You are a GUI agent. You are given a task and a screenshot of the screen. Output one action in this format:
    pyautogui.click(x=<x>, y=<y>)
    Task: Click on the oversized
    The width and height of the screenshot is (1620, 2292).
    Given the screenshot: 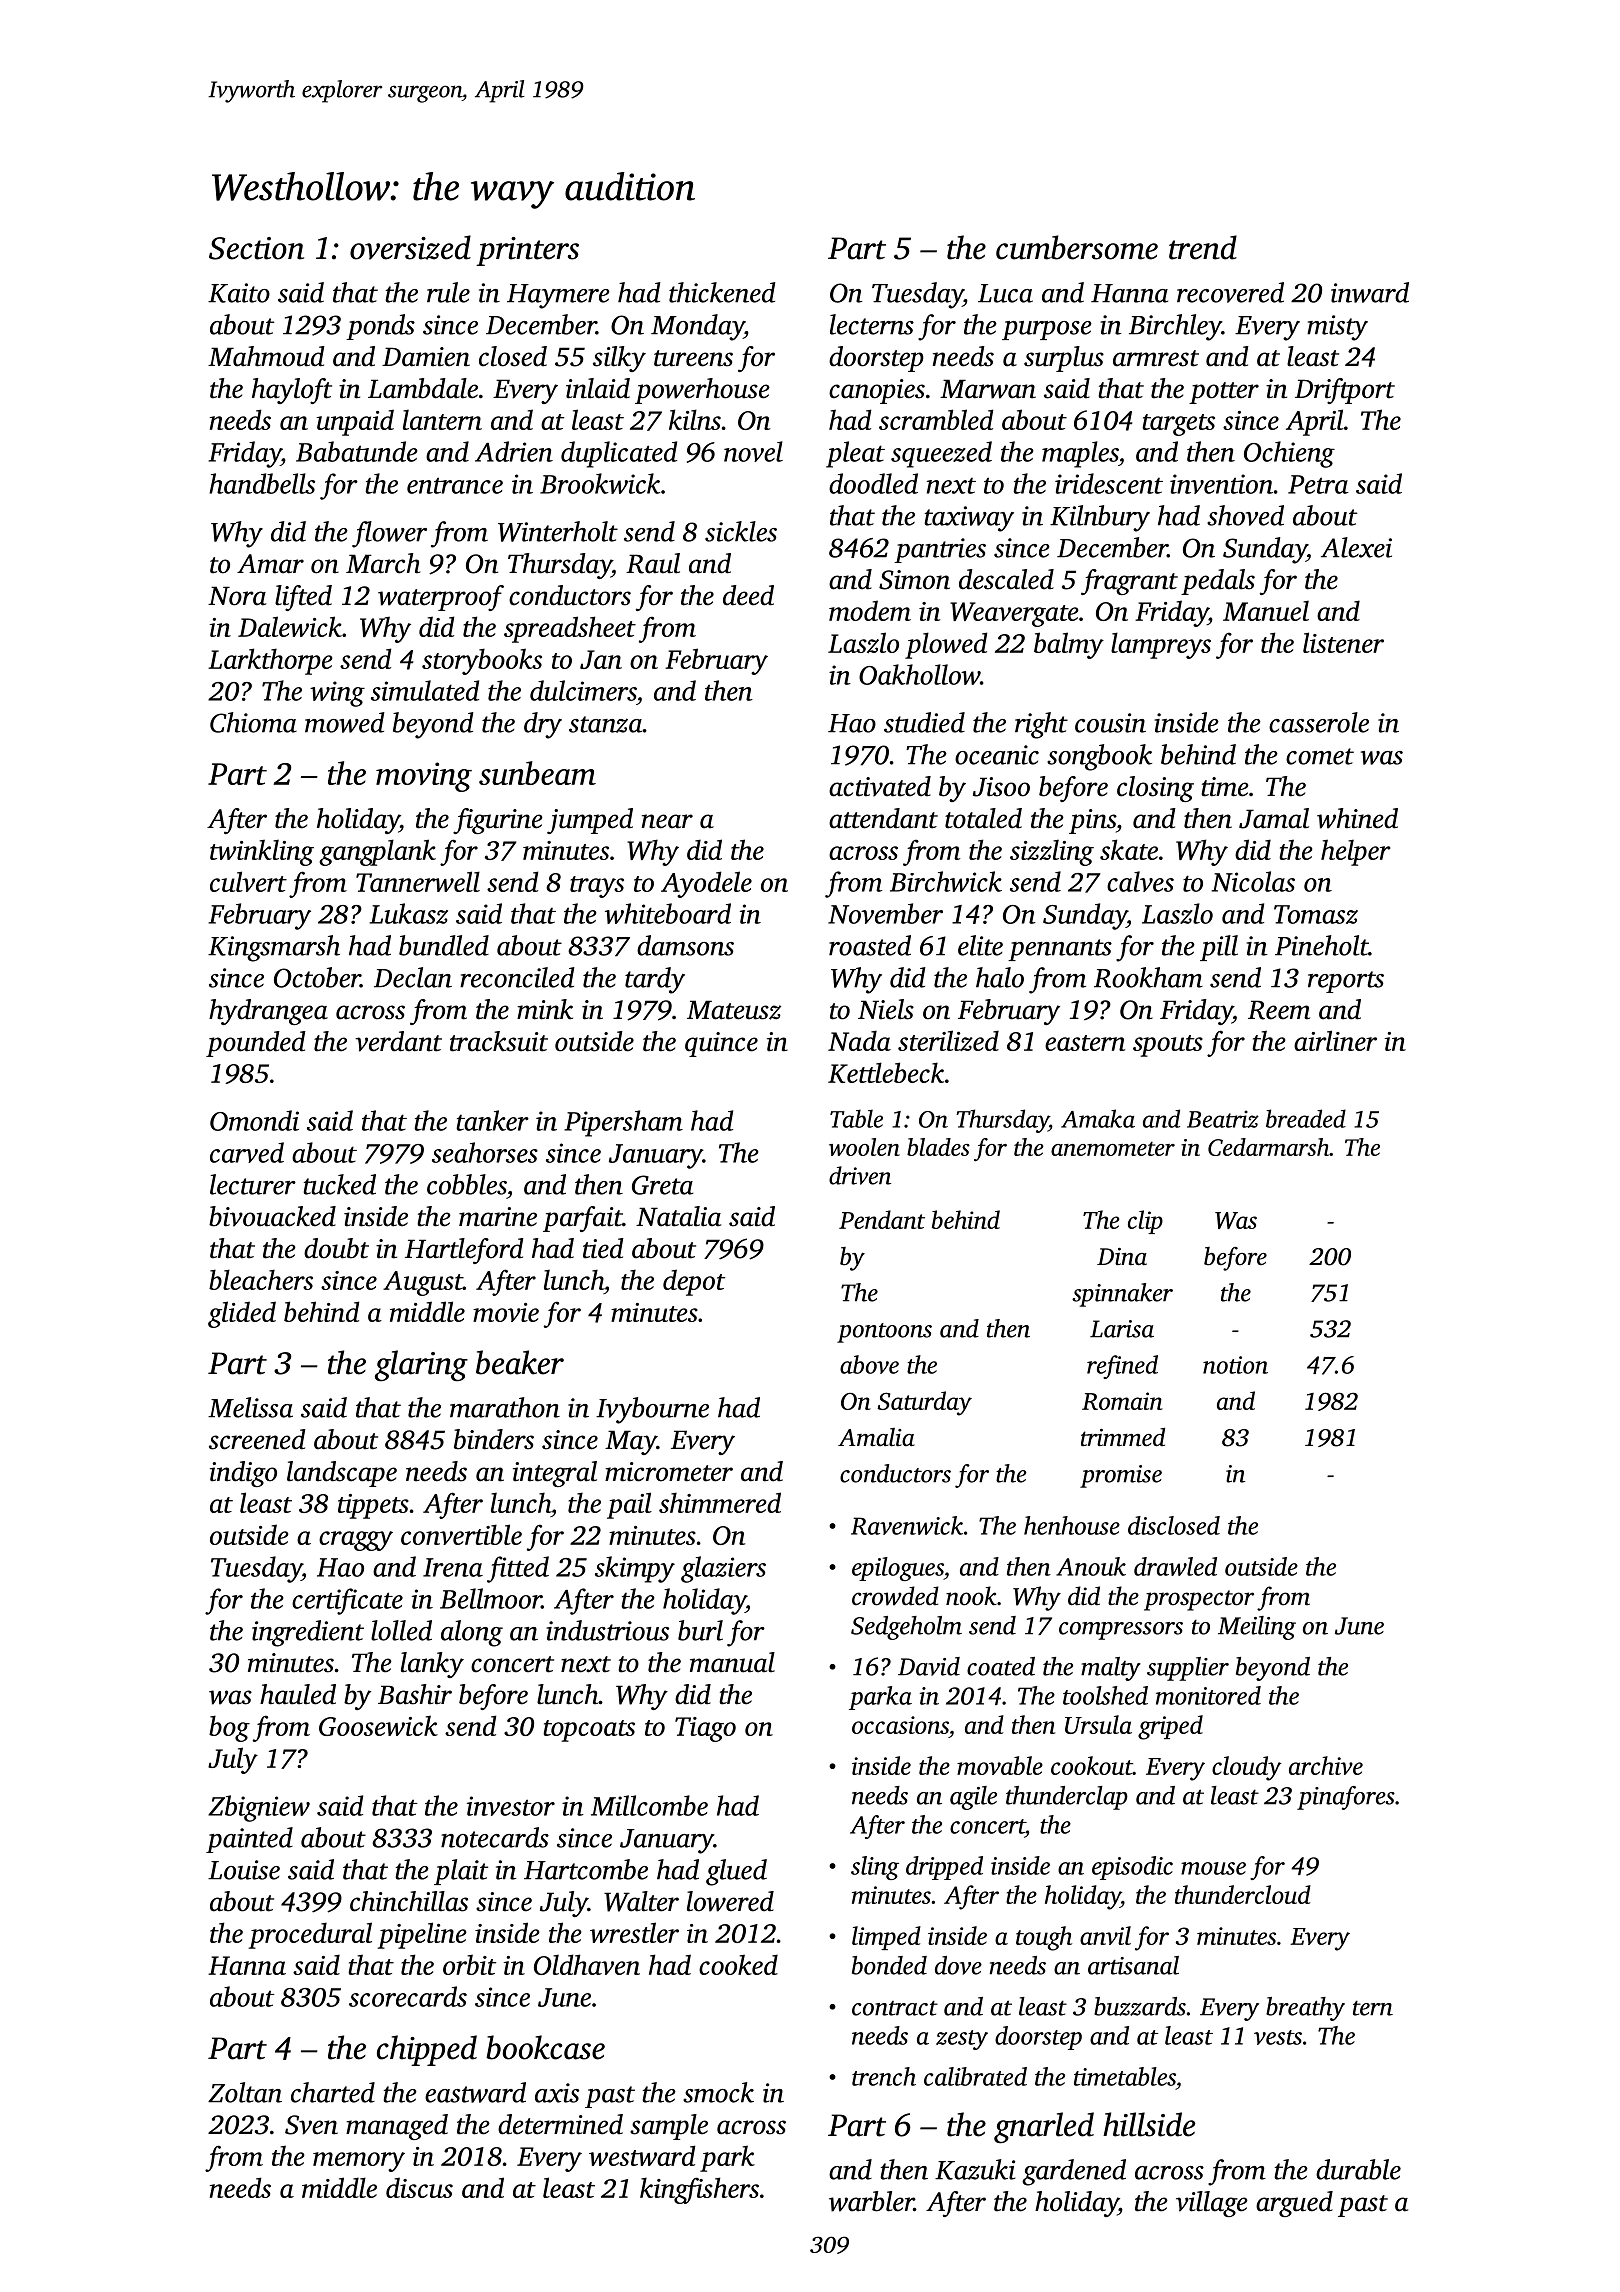 What is the action you would take?
    pyautogui.click(x=410, y=247)
